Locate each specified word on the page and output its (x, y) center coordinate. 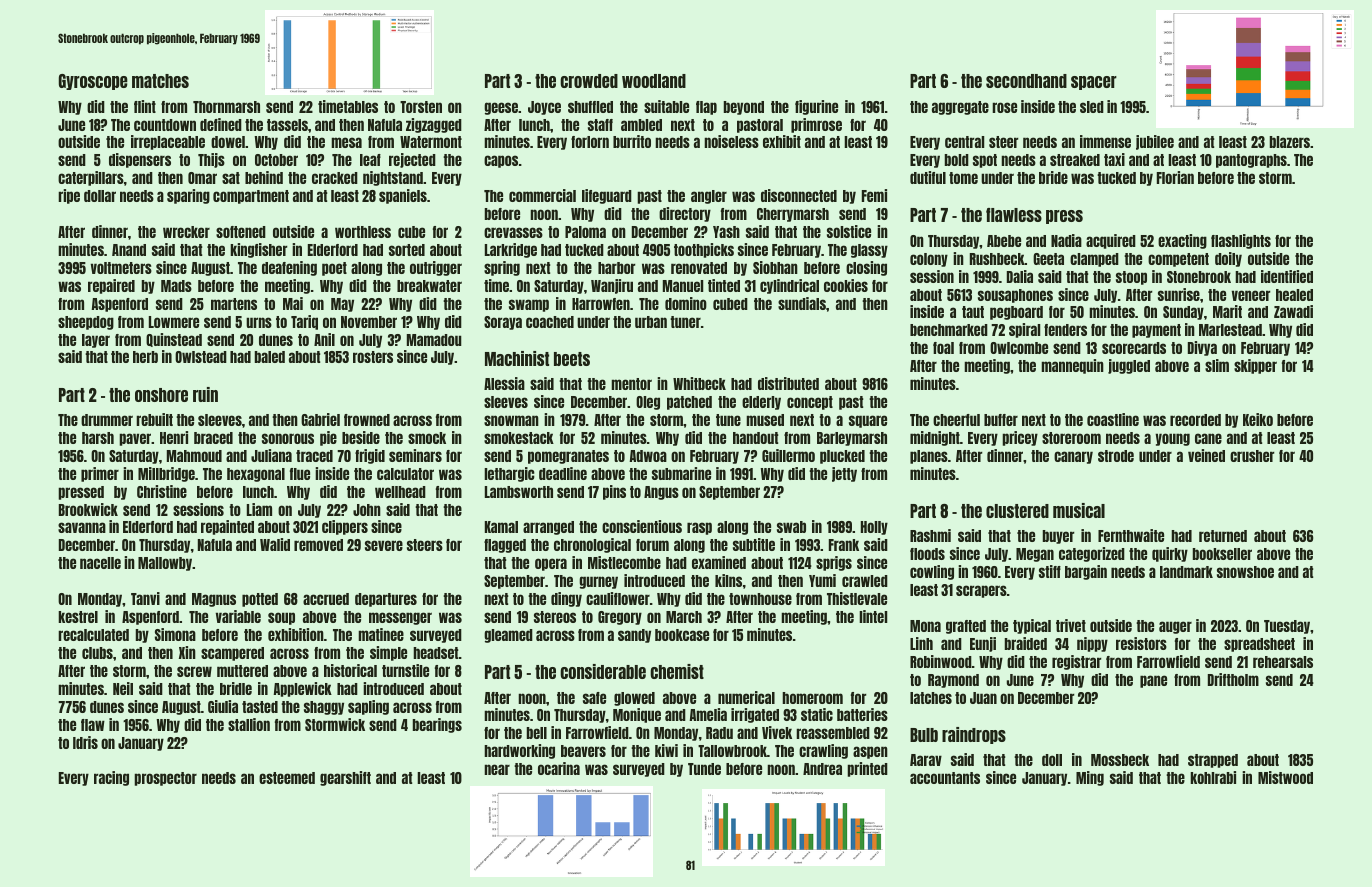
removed (318, 545)
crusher (1252, 456)
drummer (107, 420)
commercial (542, 195)
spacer (1094, 83)
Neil (123, 688)
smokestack (519, 438)
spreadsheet (1259, 645)
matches (160, 81)
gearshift (345, 778)
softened (241, 232)
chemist (677, 671)
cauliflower (618, 598)
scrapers (981, 591)
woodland (654, 81)
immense (1105, 141)
